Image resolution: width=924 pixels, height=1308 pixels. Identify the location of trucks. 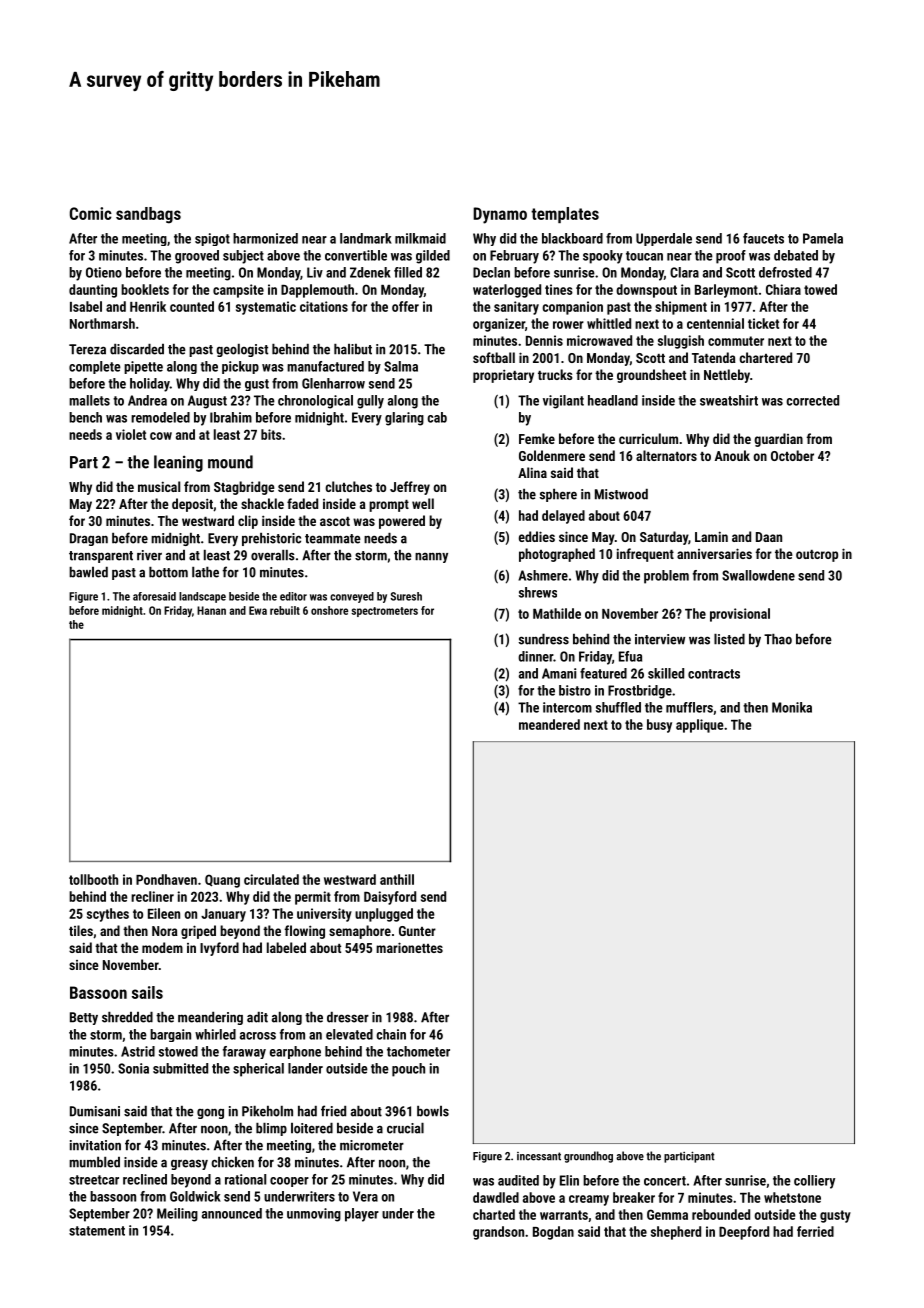
(555, 374).
